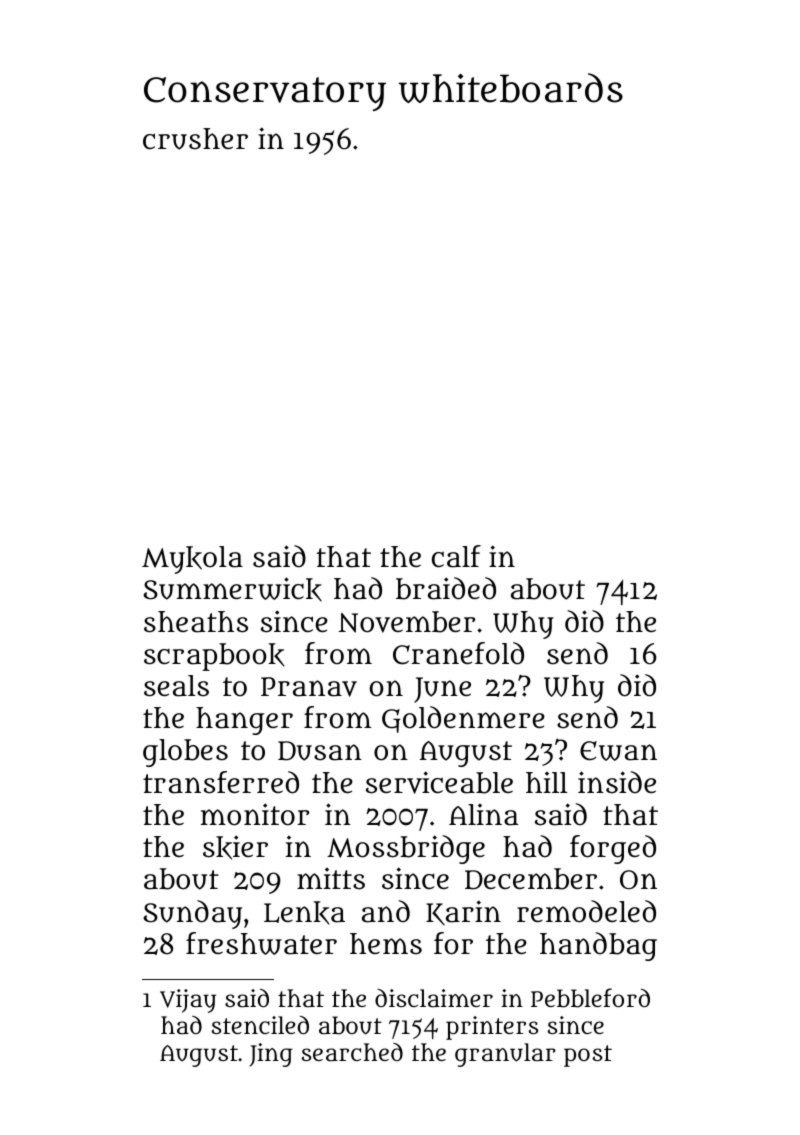  Describe the element at coordinates (265, 94) in the page. I see `Conservatory` at that location.
